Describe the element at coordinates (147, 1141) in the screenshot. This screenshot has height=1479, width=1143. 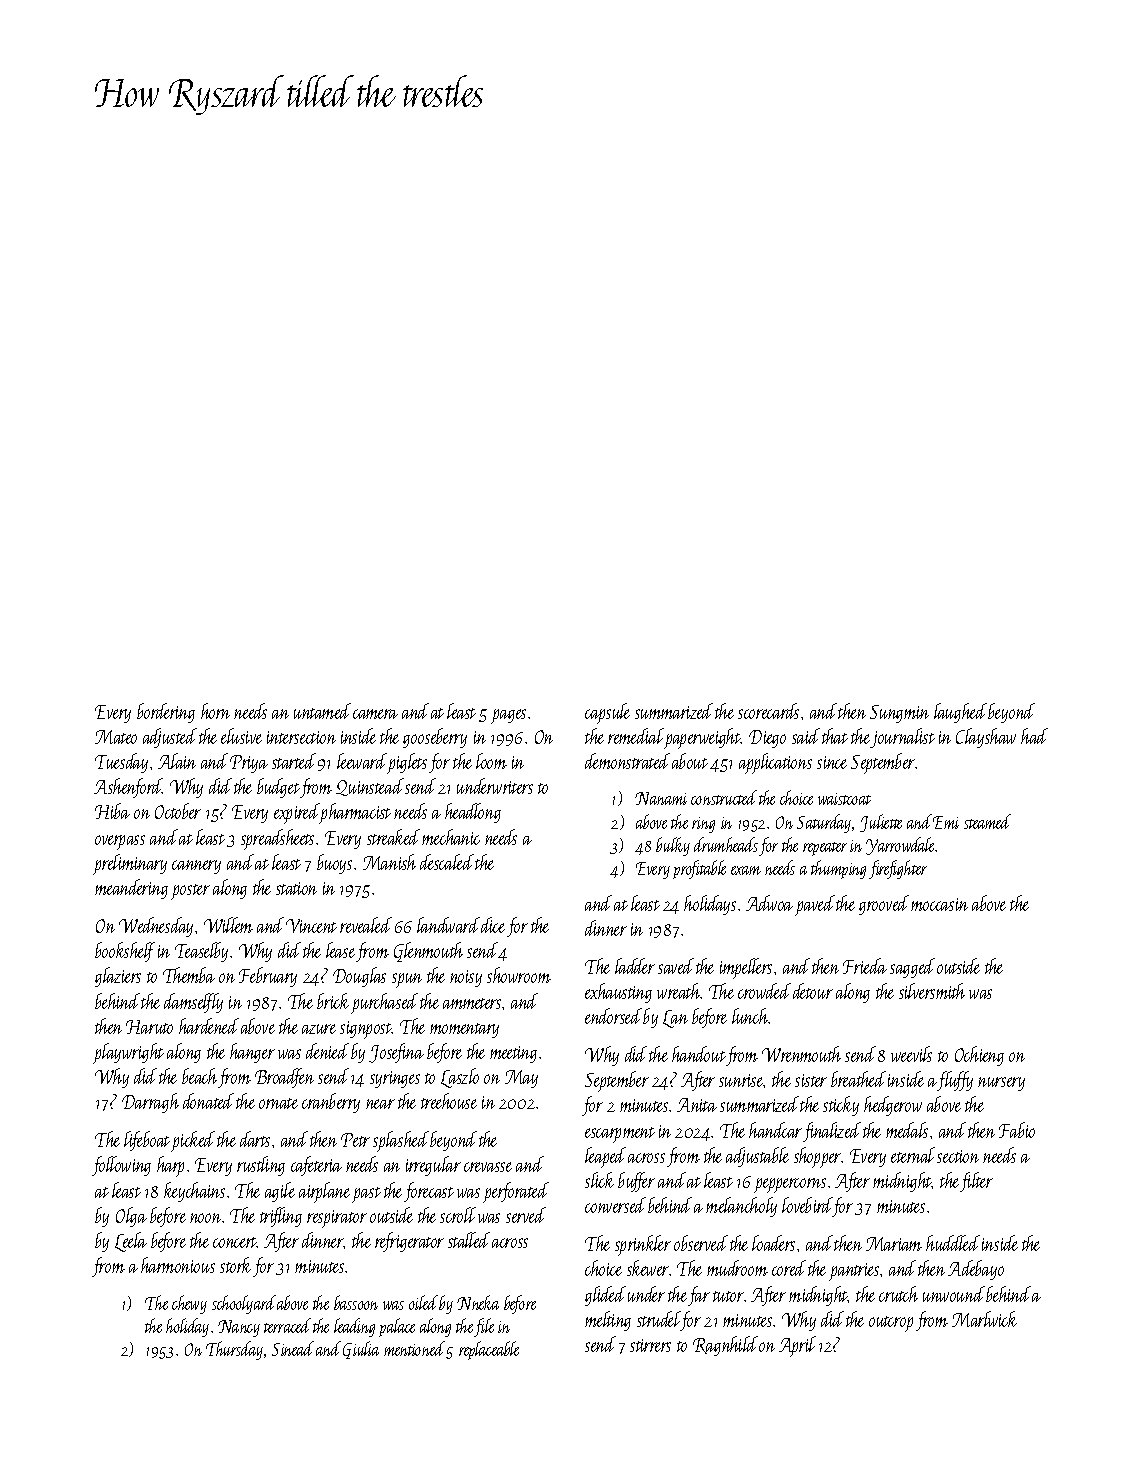
I see `lifeboat` at that location.
